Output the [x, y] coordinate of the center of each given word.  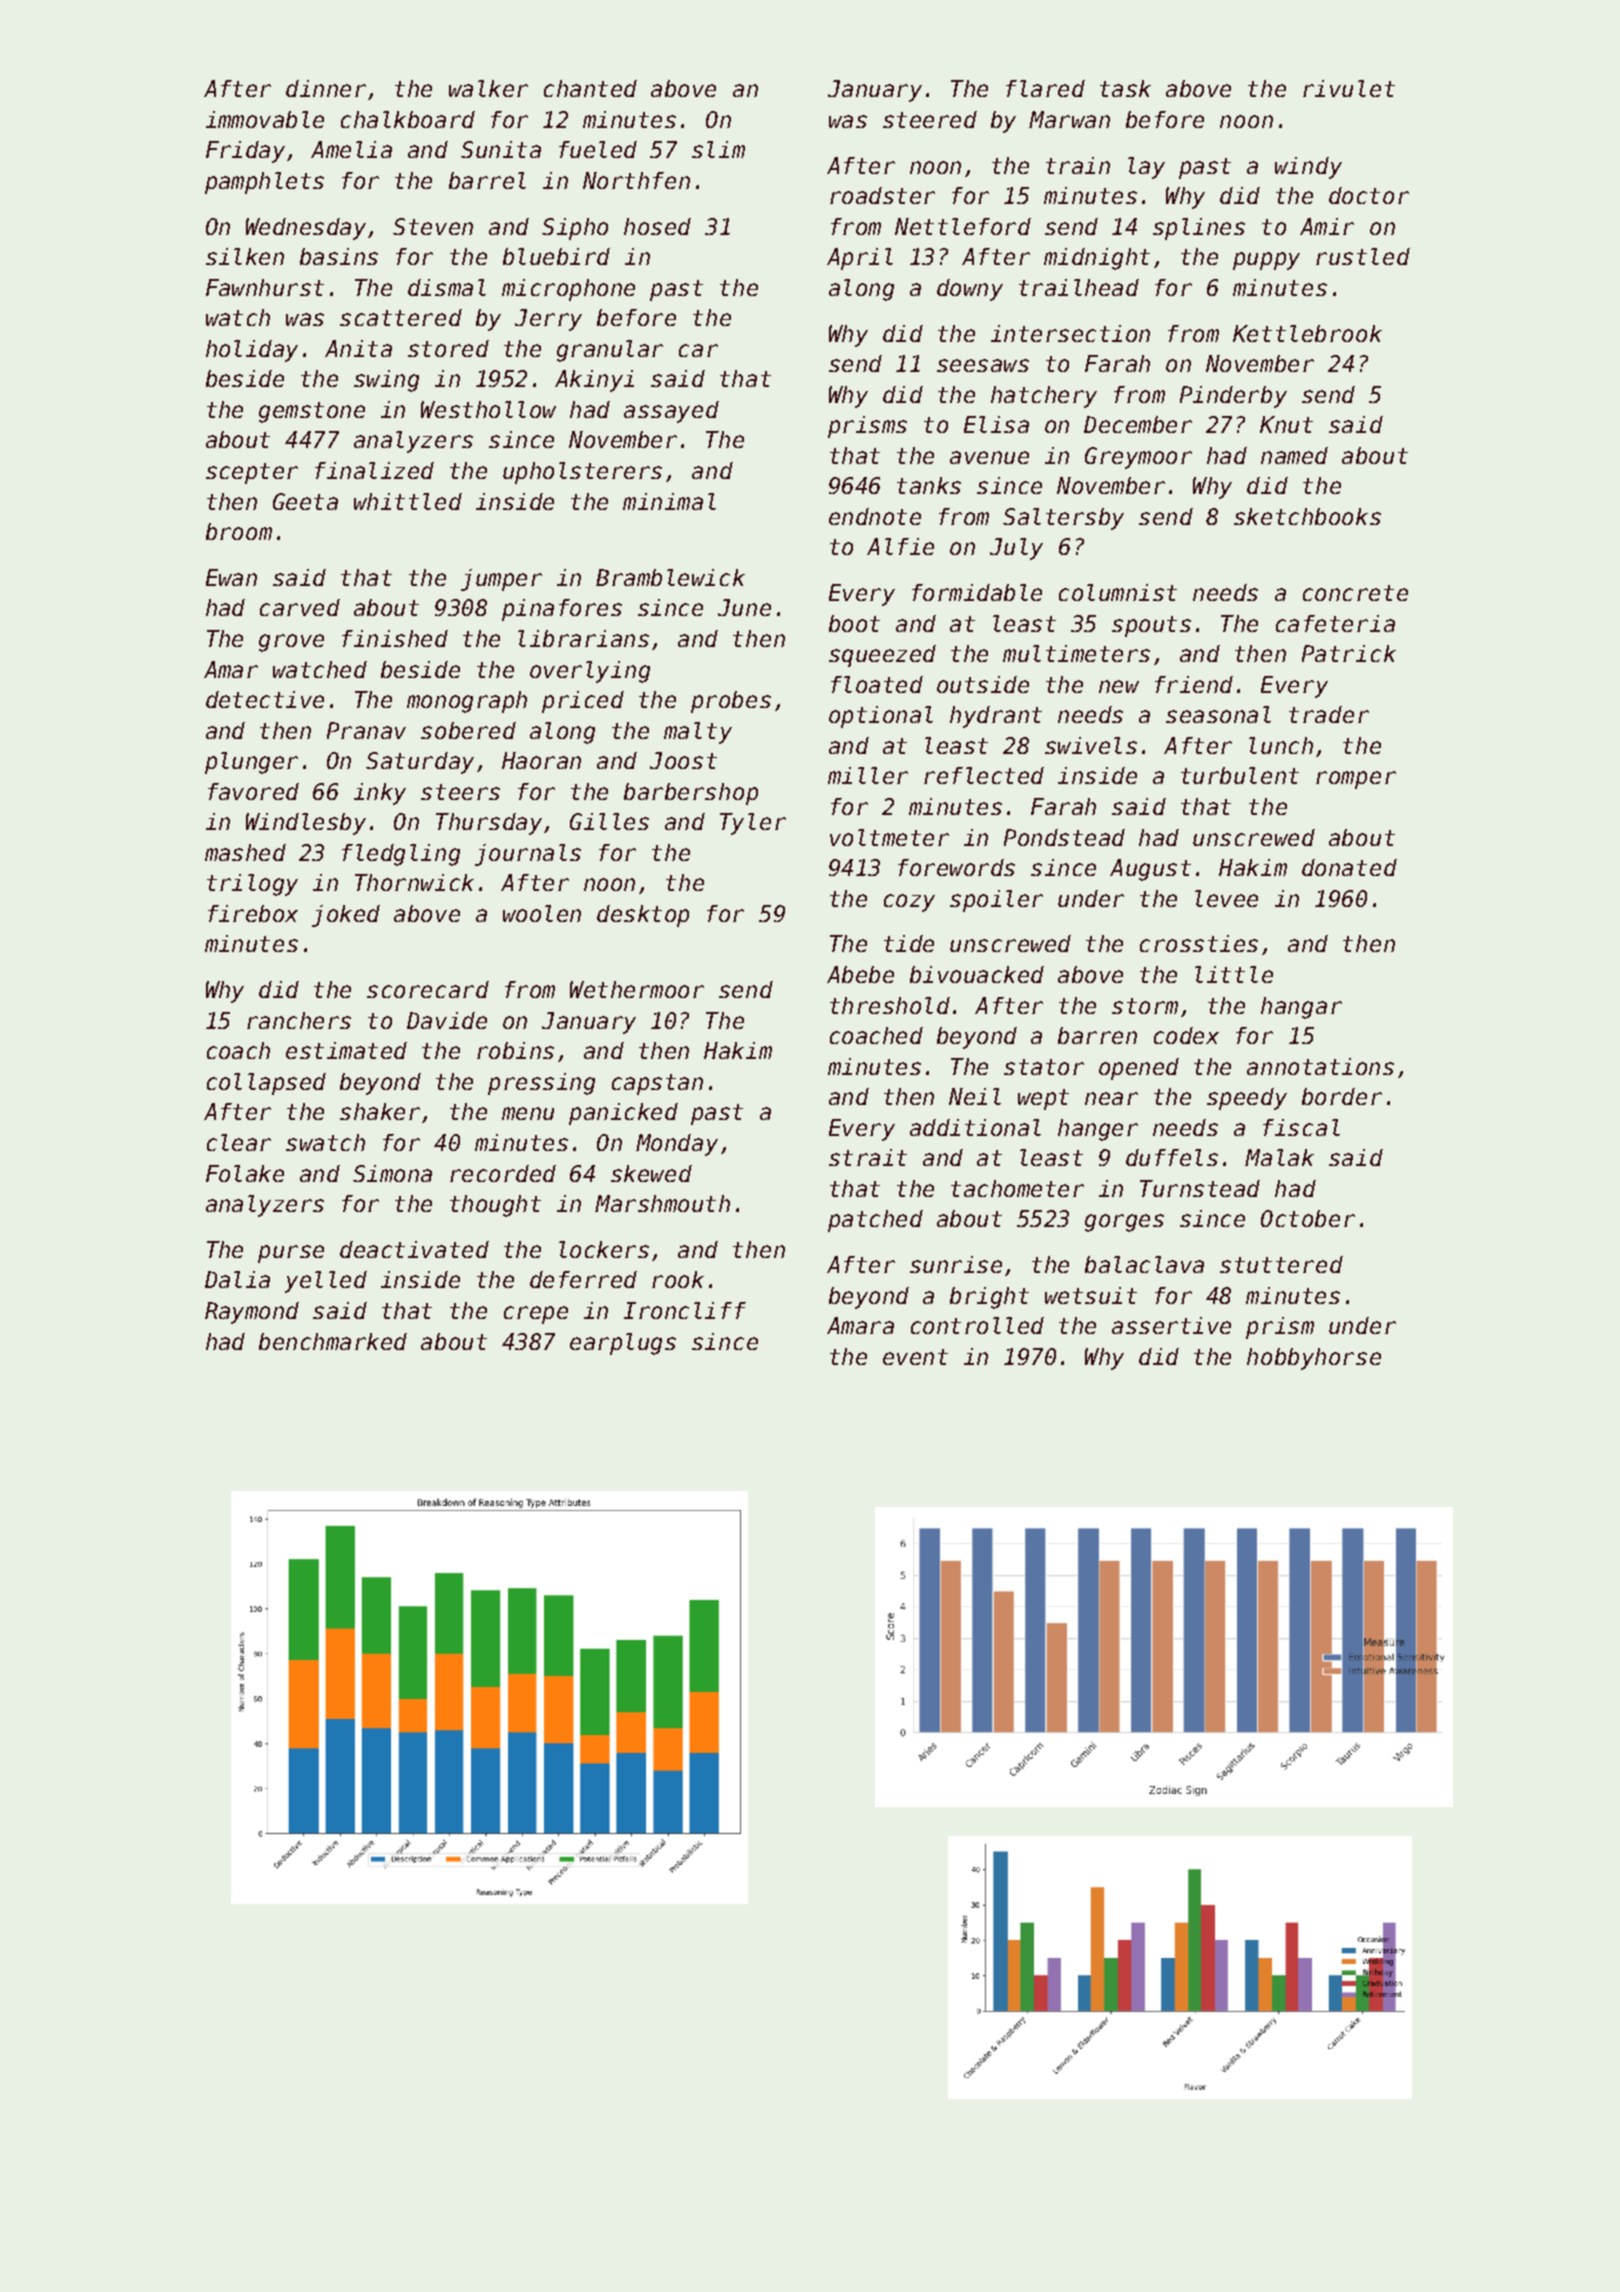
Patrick [1349, 653]
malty [698, 733]
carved [300, 607]
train [1078, 165]
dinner [326, 88]
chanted [590, 88]
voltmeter [889, 837]
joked [346, 916]
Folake [245, 1173]
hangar [1301, 1008]
